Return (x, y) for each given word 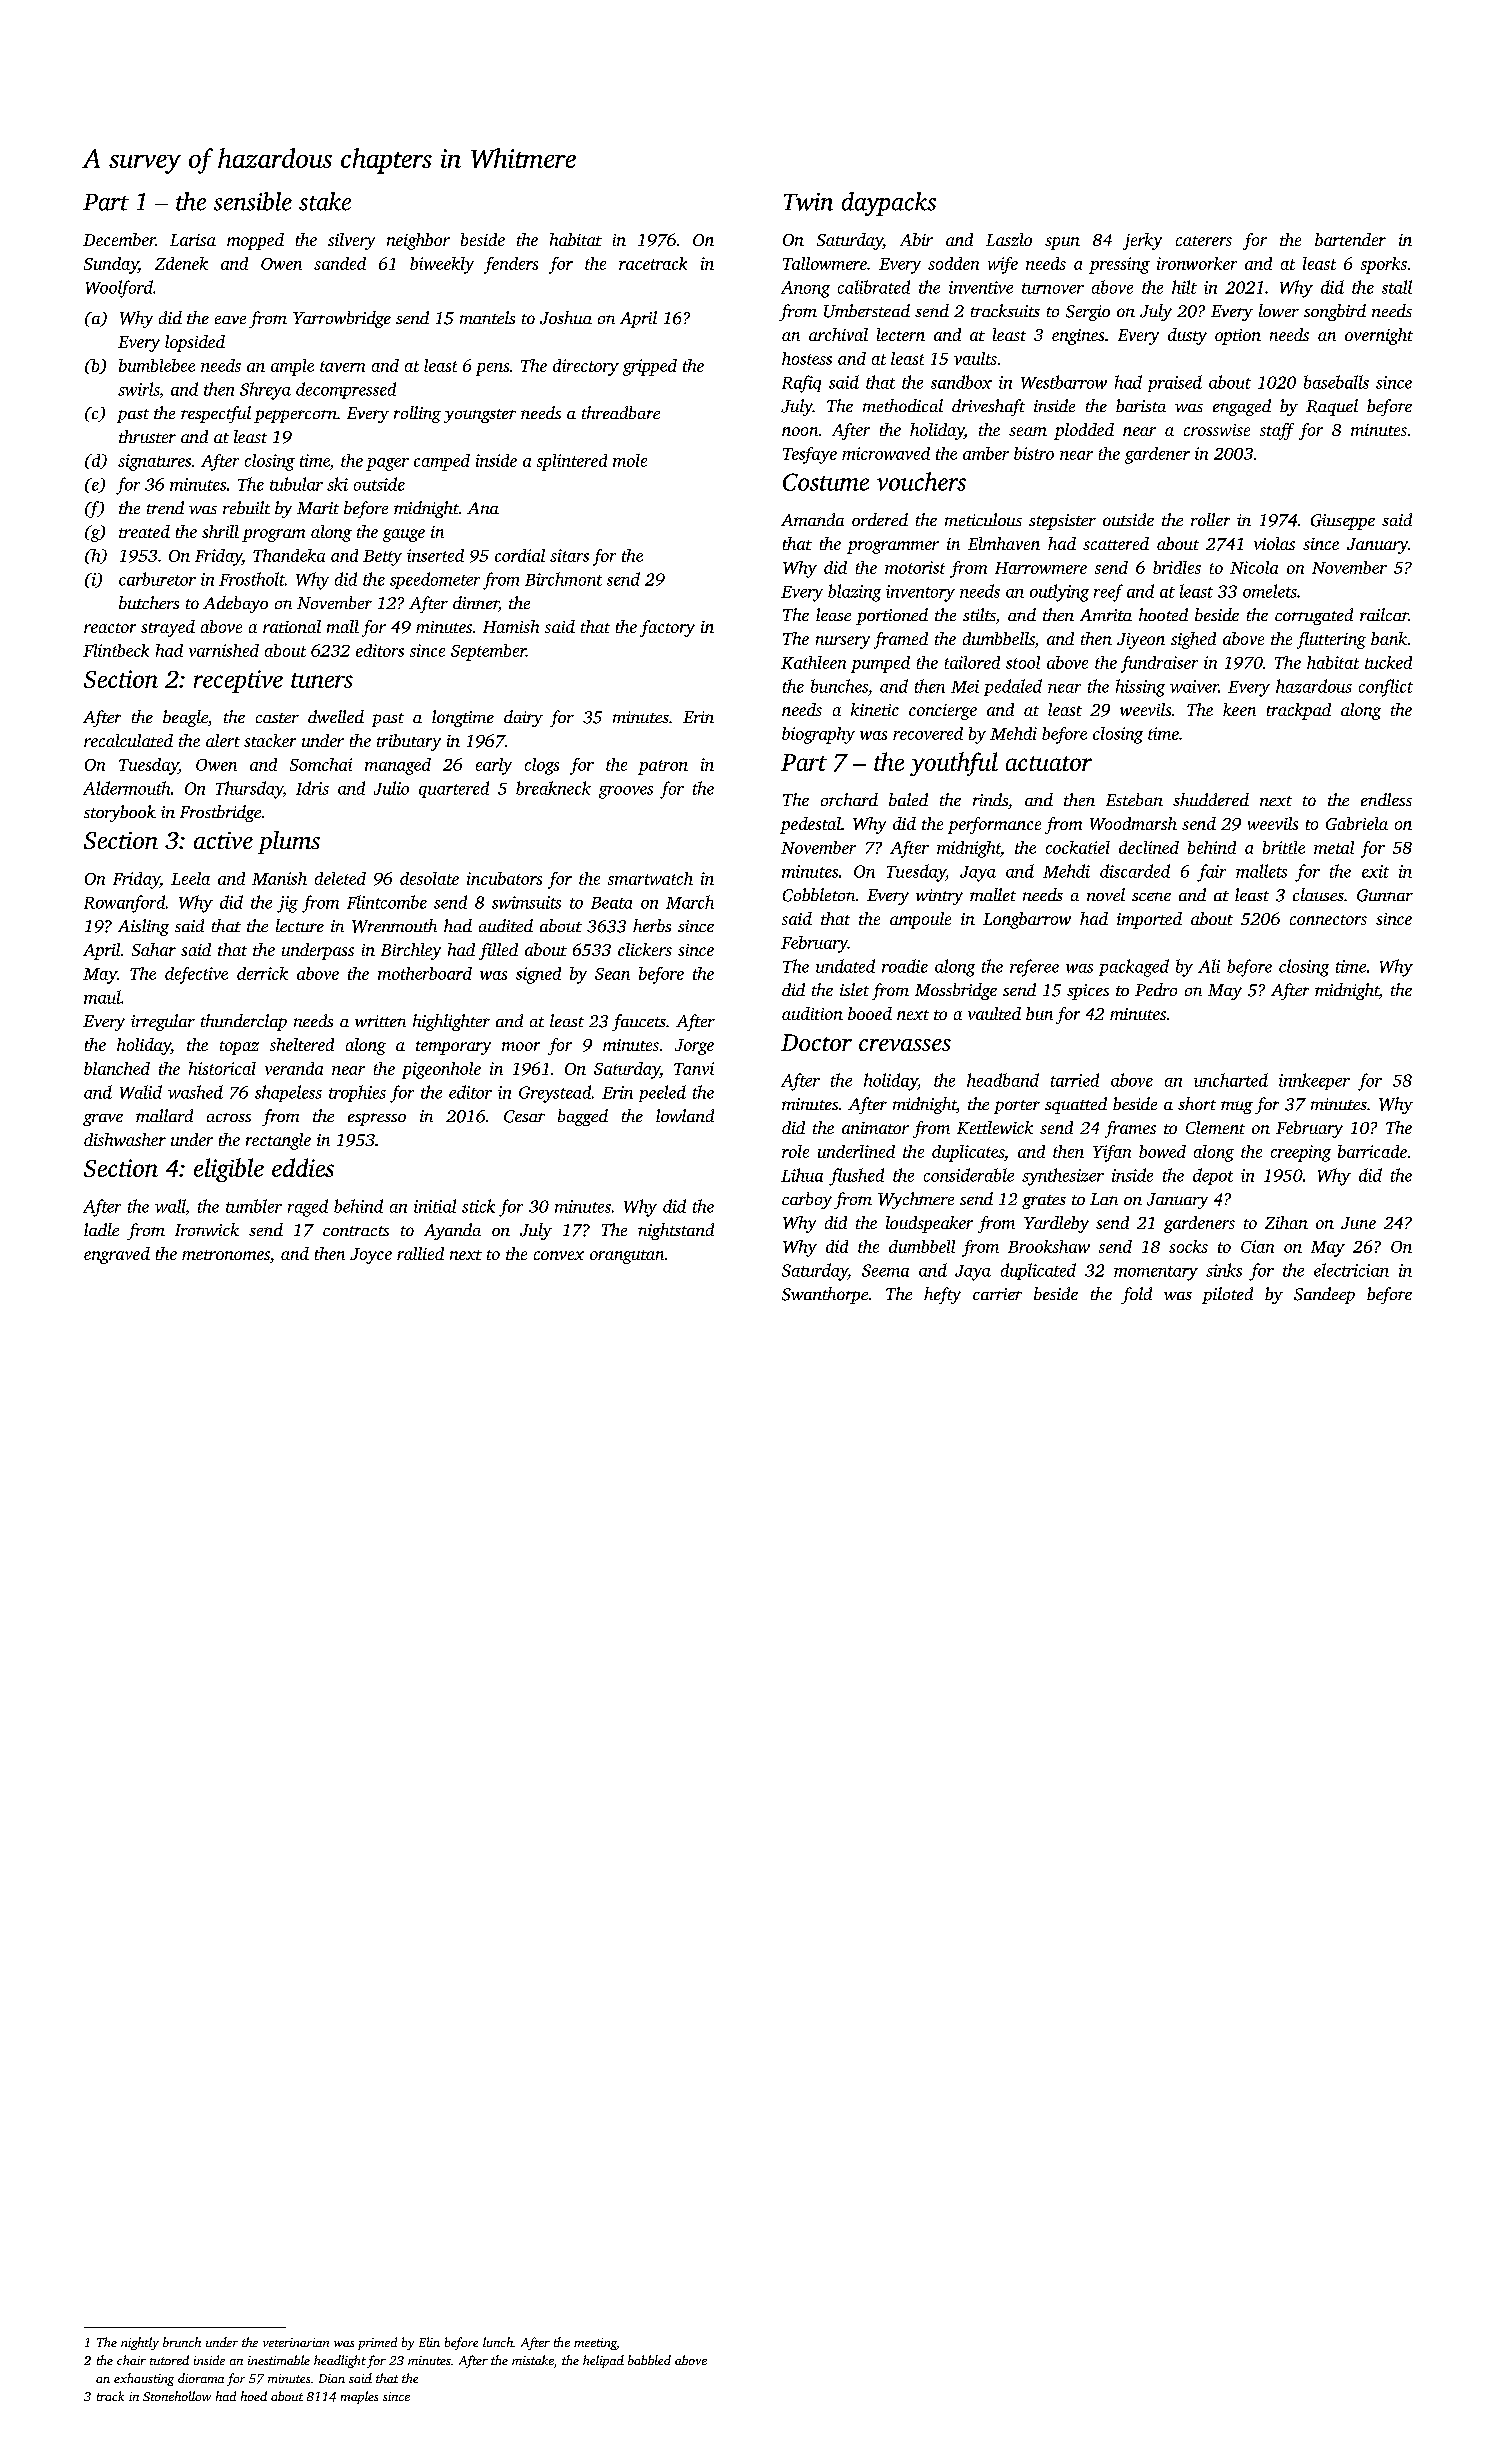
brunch (182, 2342)
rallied (420, 1253)
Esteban (1134, 799)
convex (559, 1255)
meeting (595, 2344)
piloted (1227, 1295)
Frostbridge (220, 813)
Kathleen (813, 662)
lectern (901, 334)
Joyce (371, 1256)
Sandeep (1324, 1295)
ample (292, 367)
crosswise (1217, 430)
